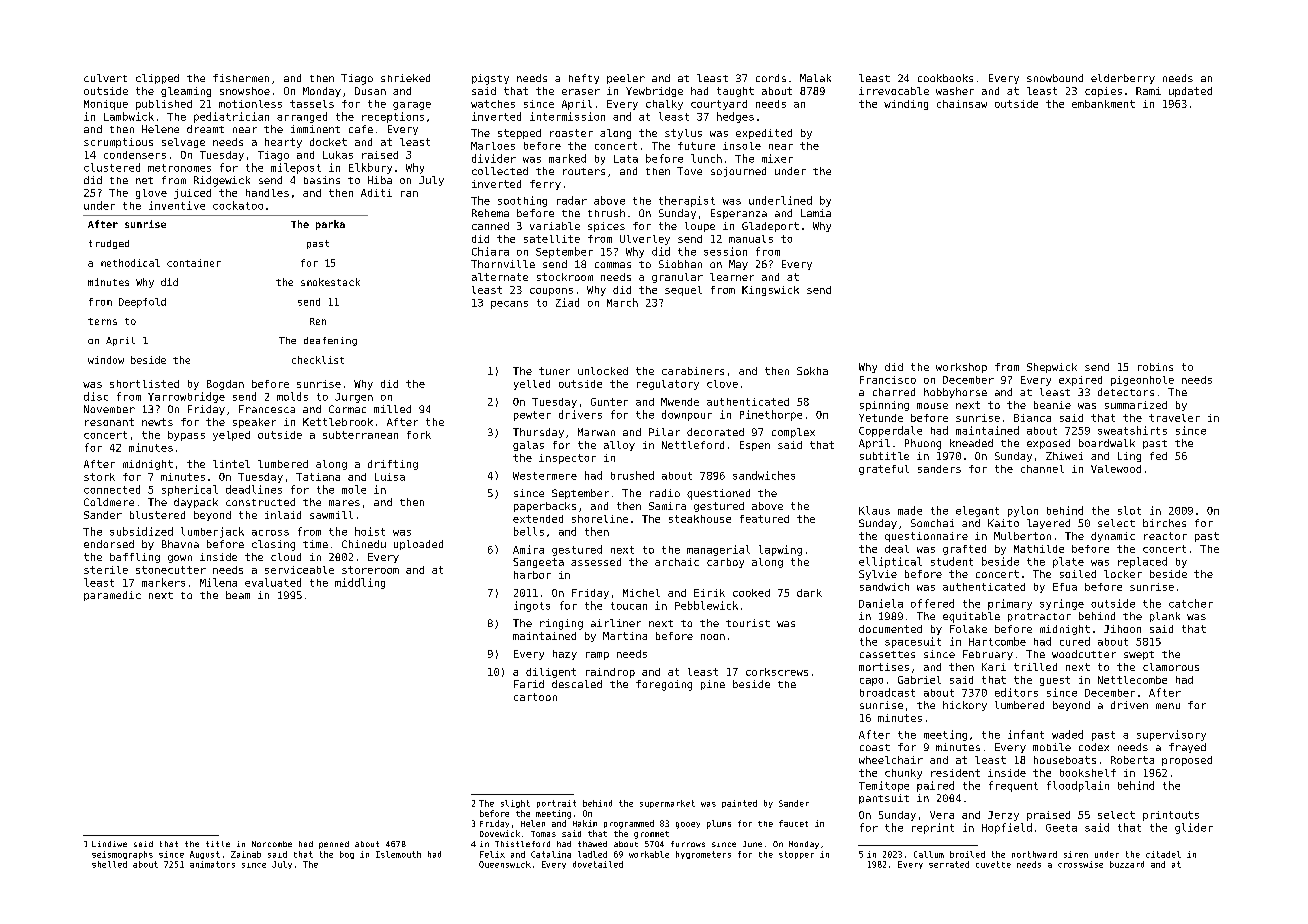  Describe the element at coordinates (581, 92) in the image. I see `eraser` at that location.
